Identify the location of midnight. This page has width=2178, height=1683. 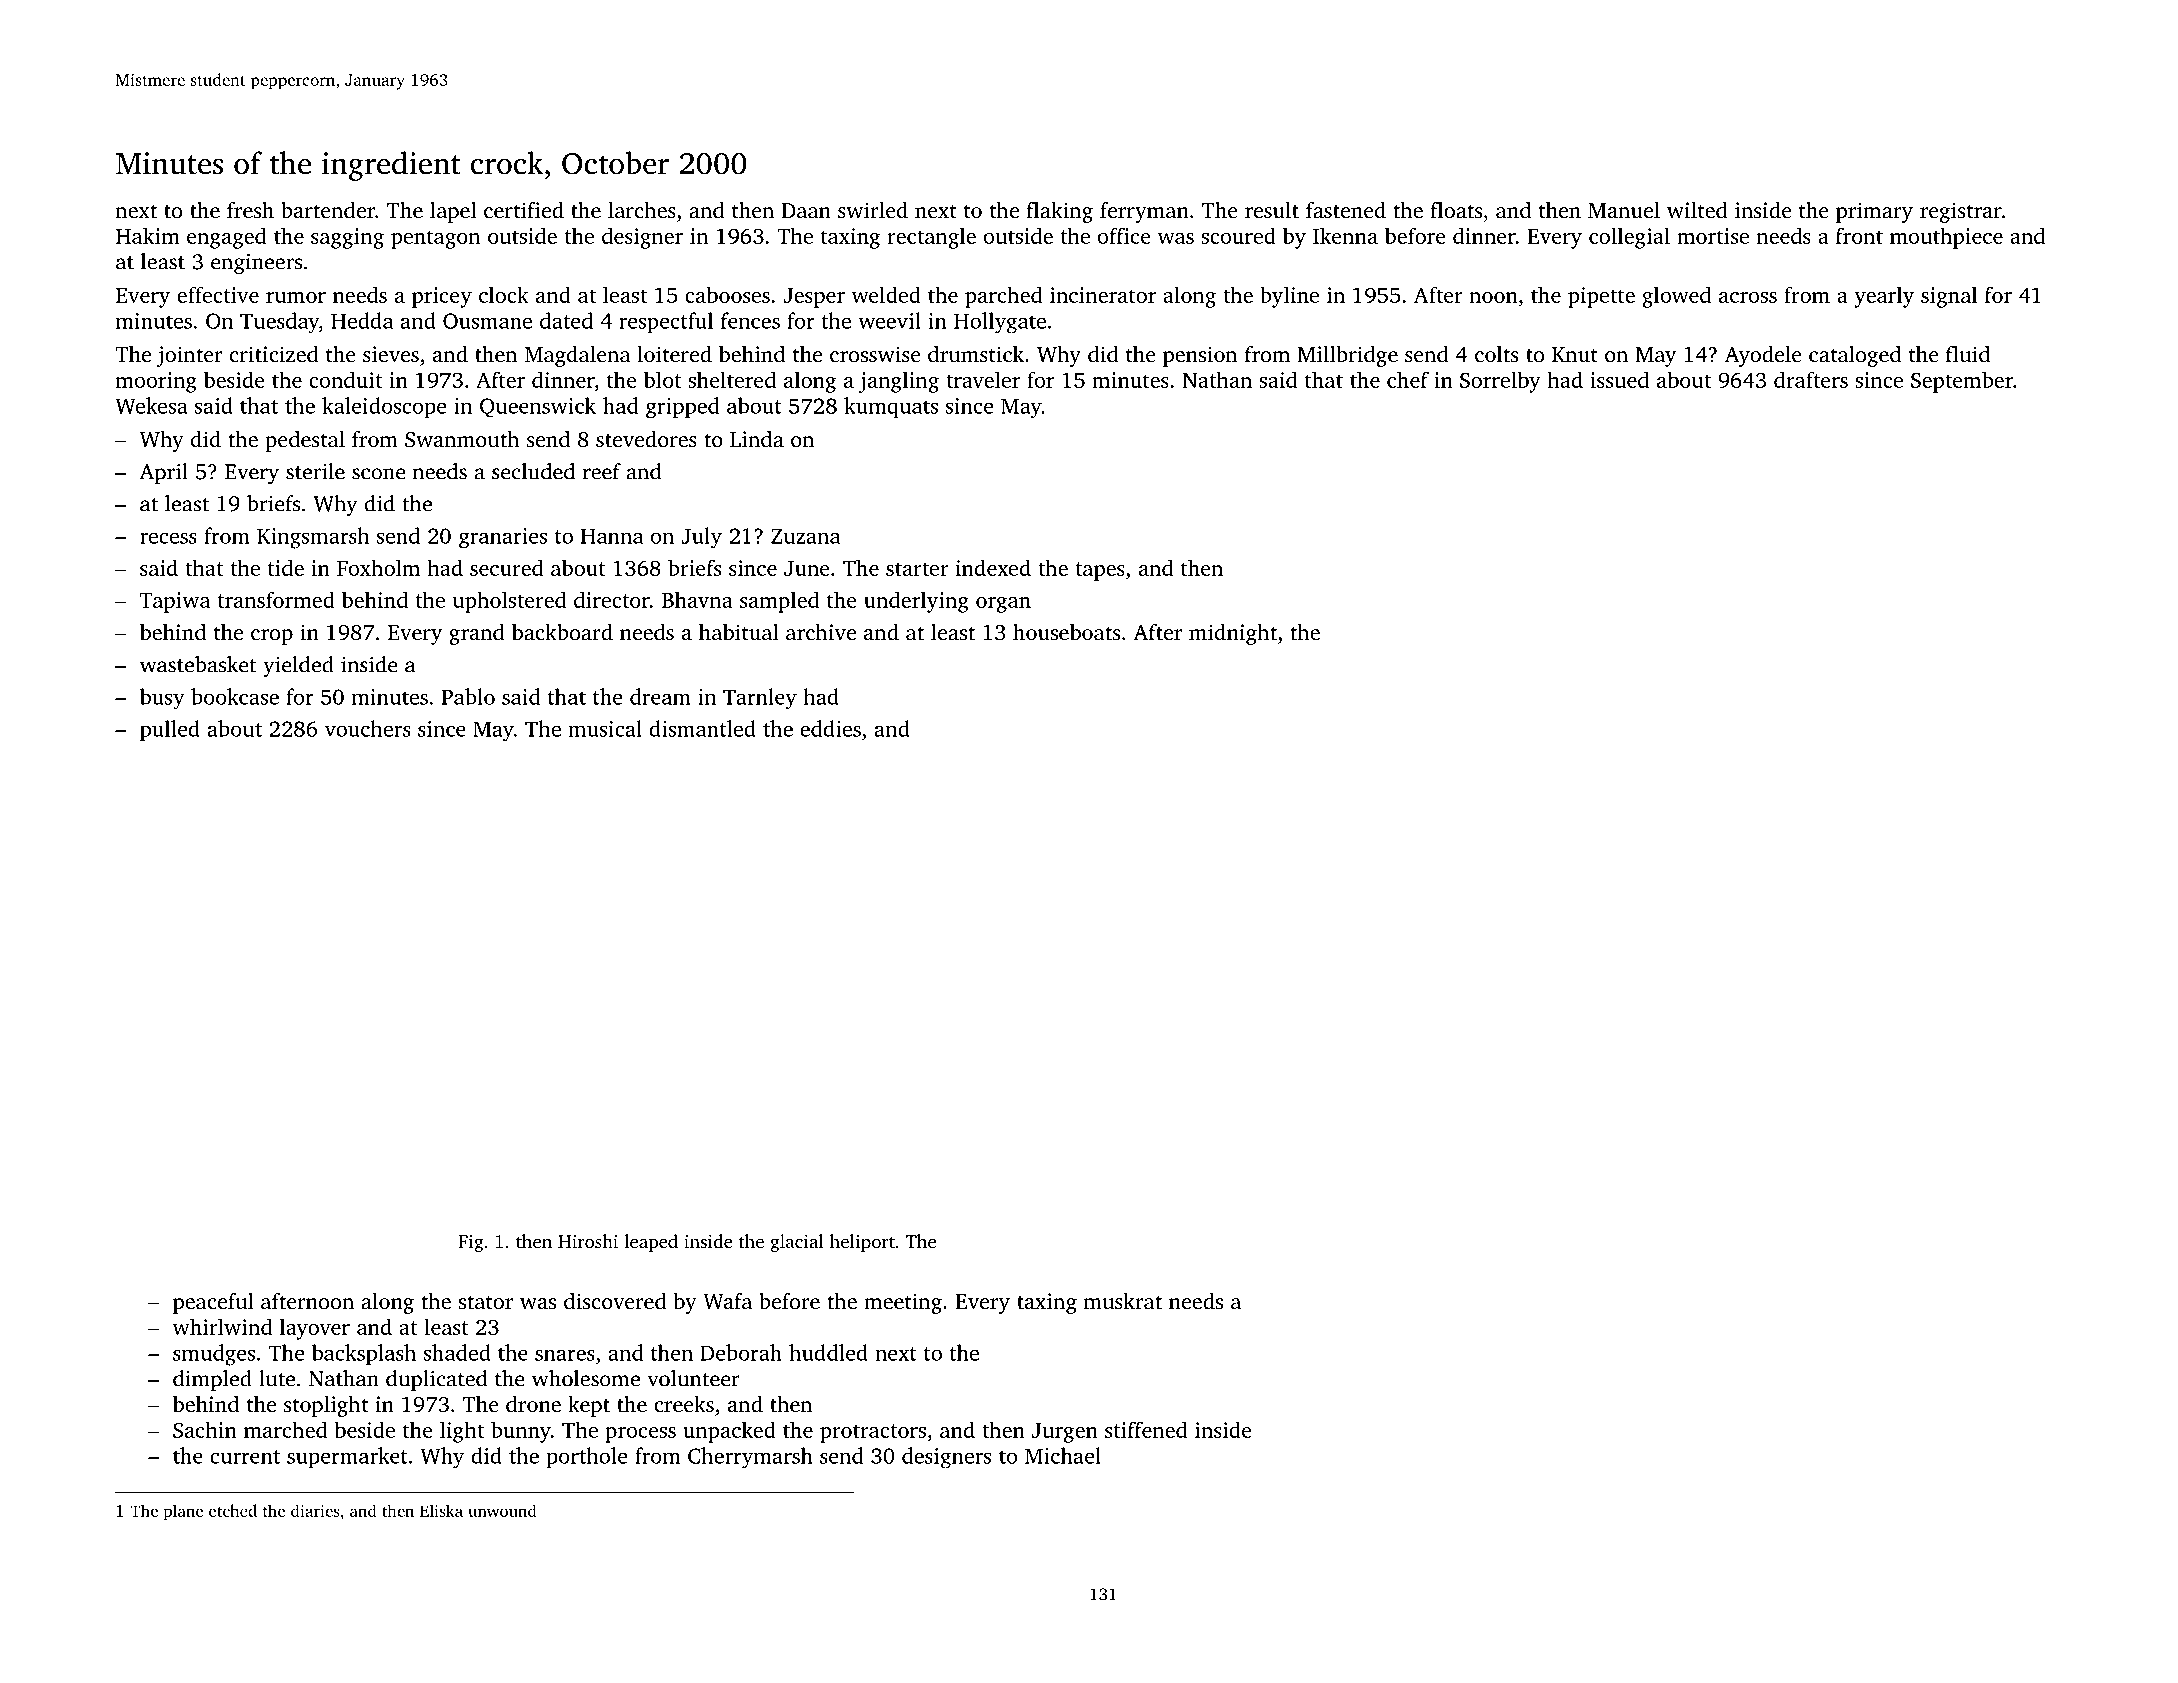
(1233, 634).
